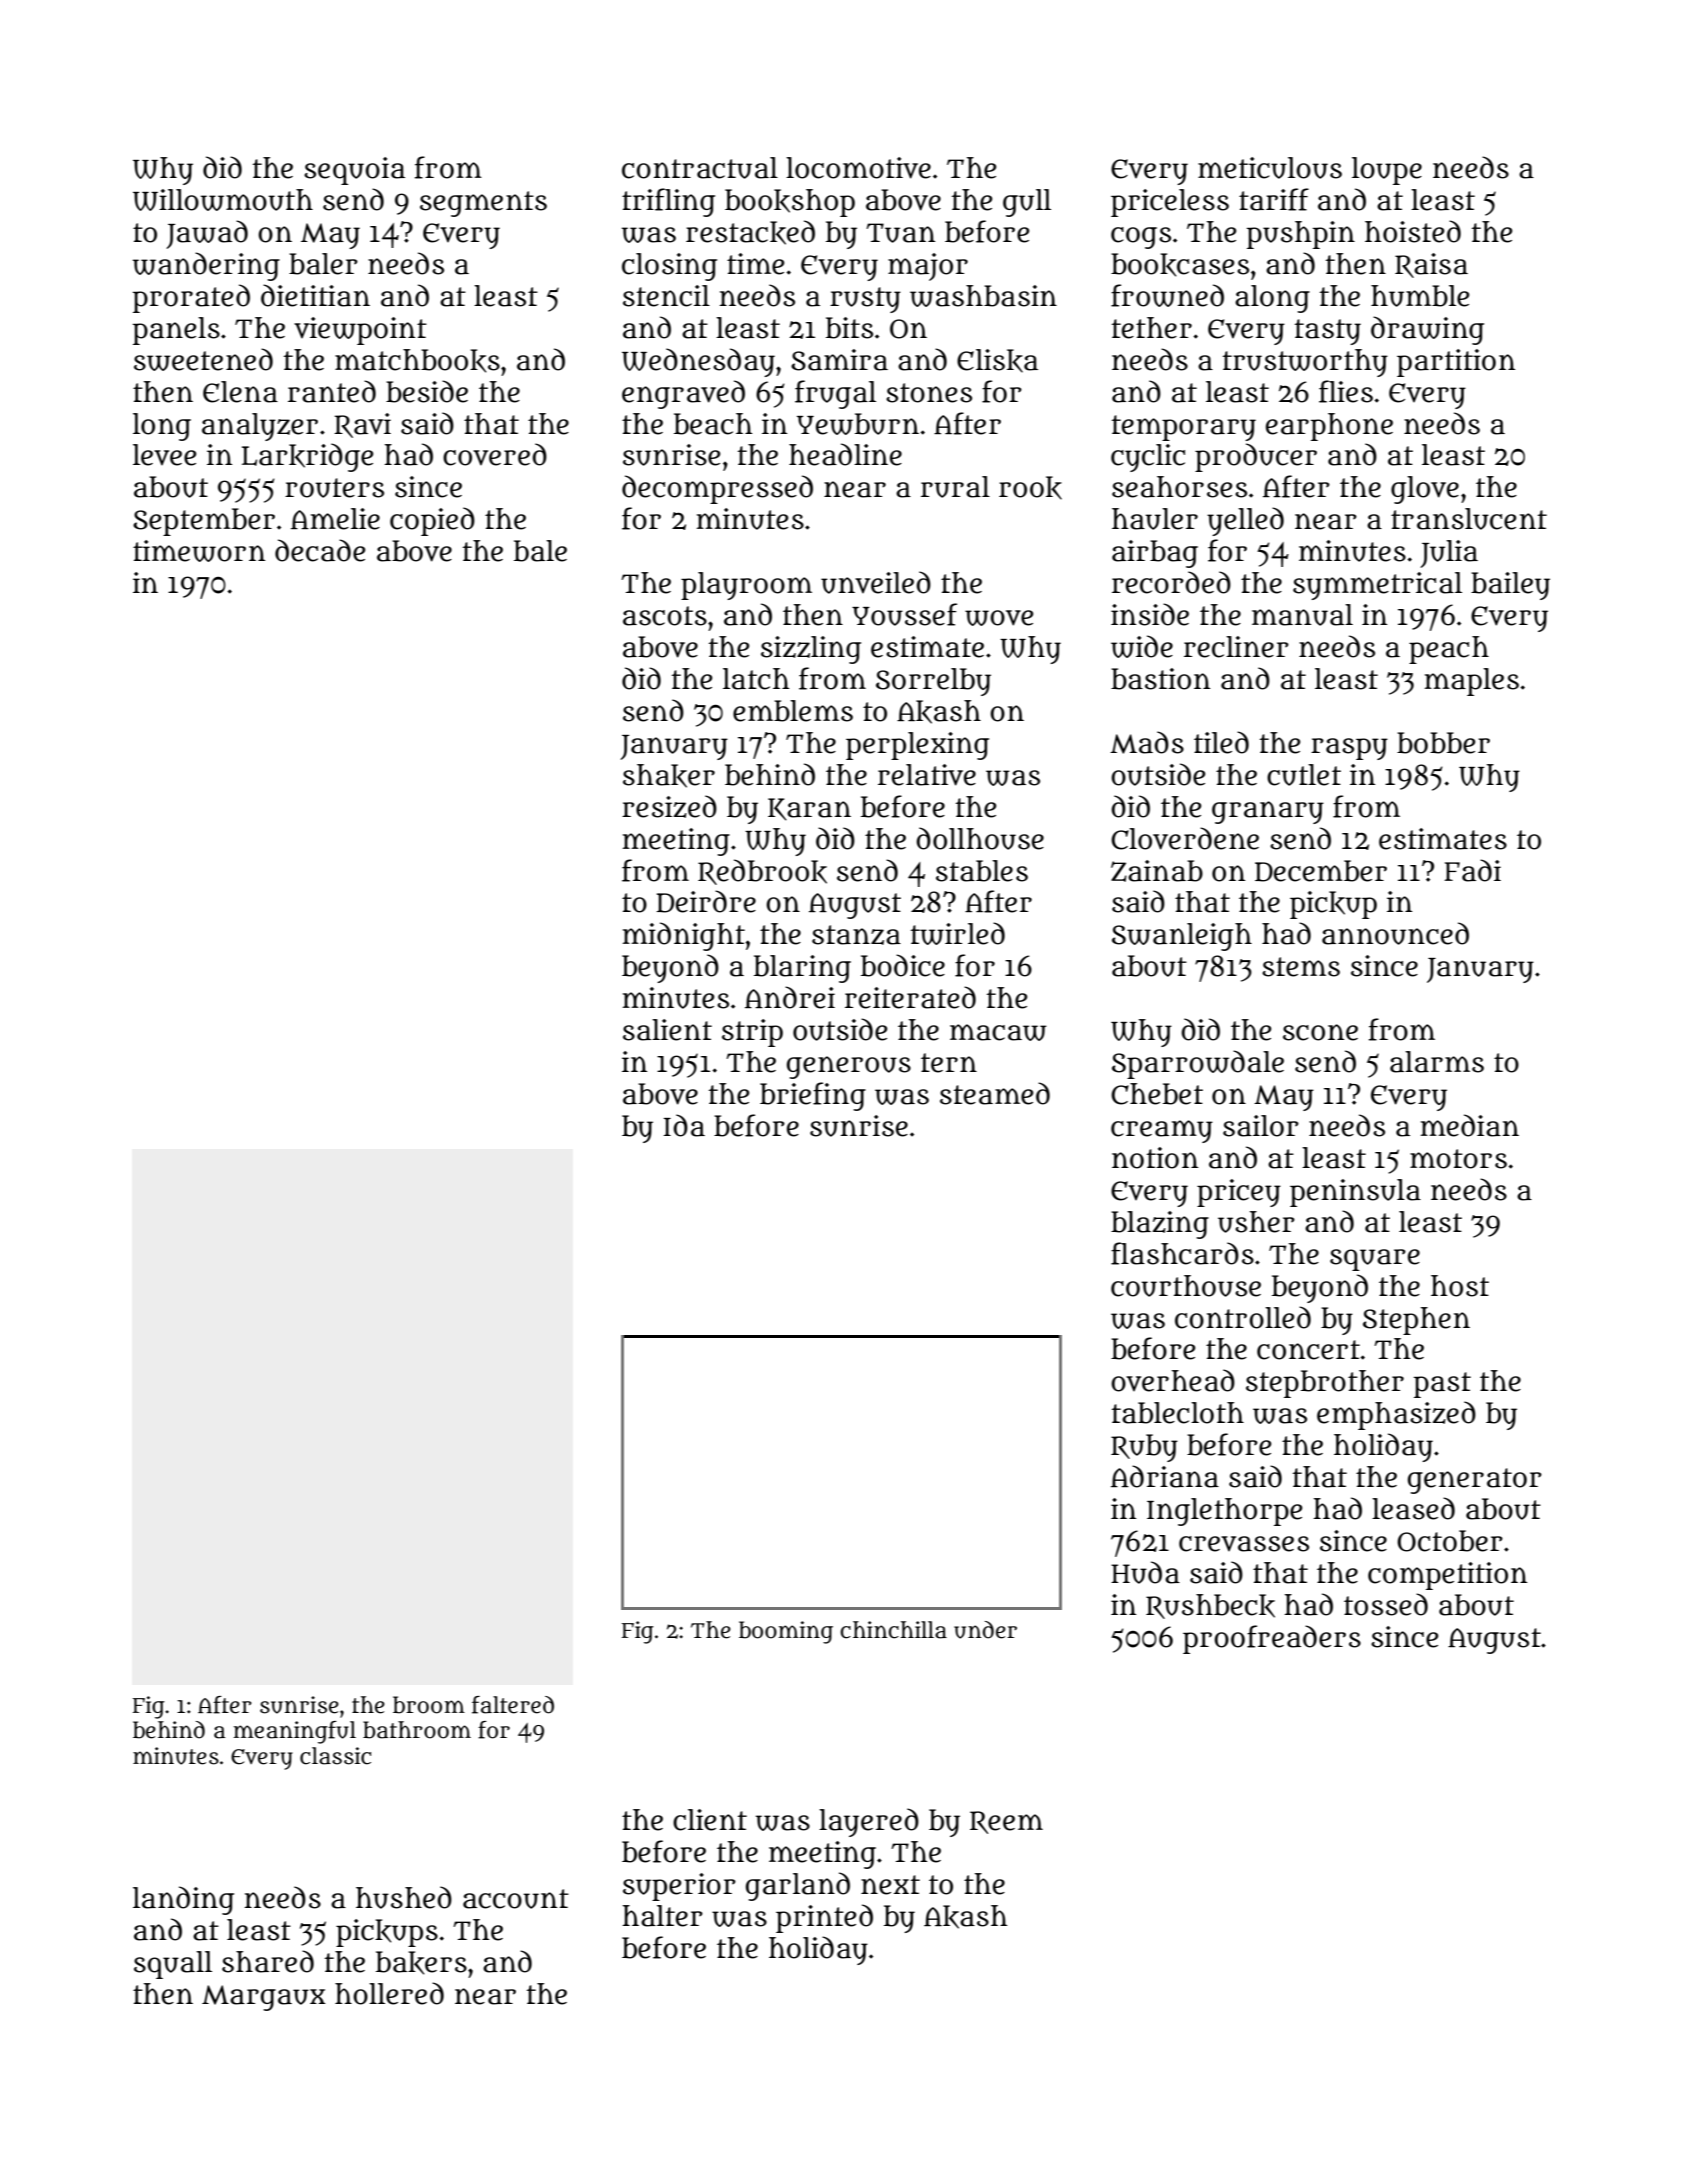  I want to click on hushed, so click(404, 1897).
